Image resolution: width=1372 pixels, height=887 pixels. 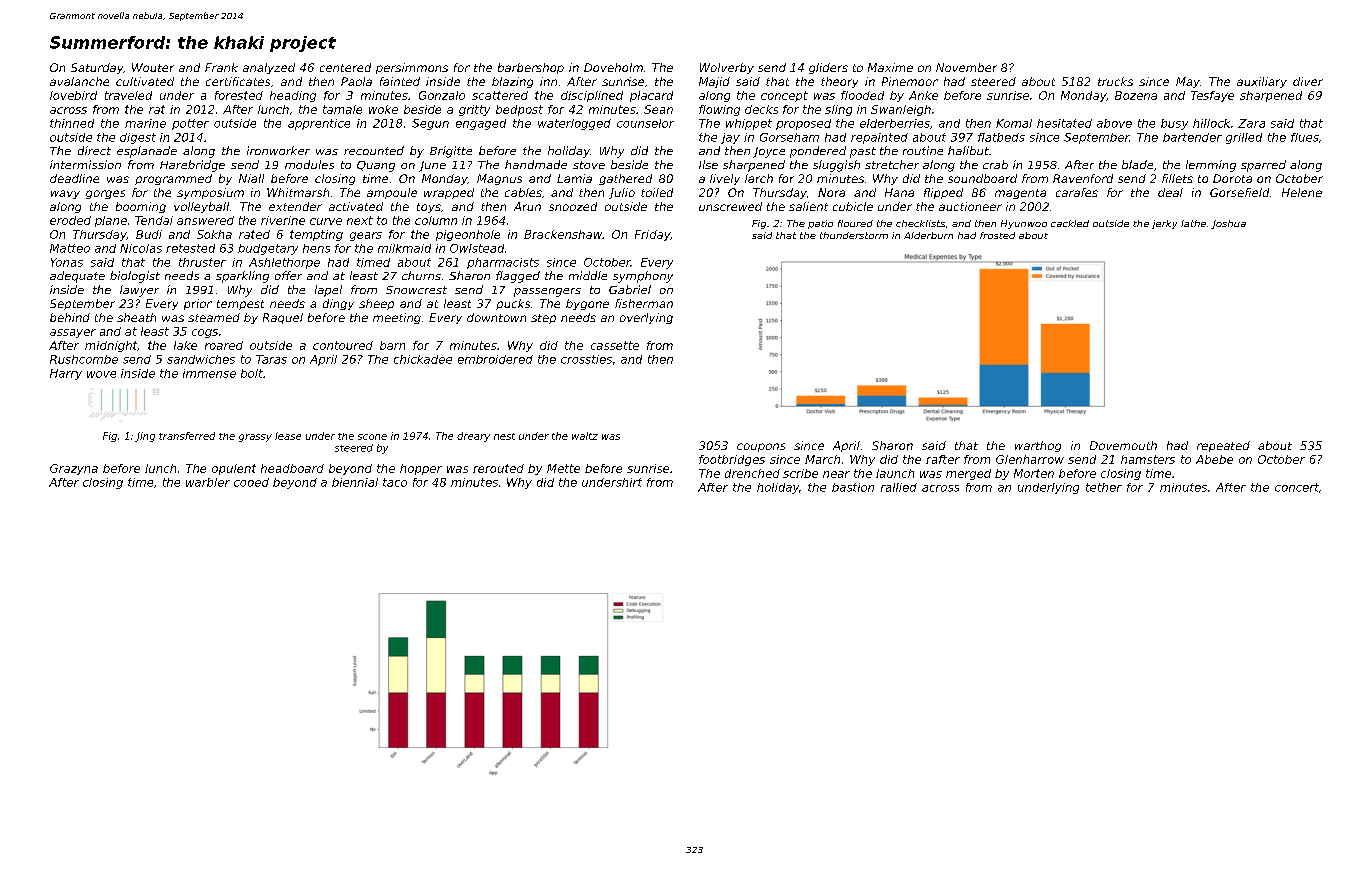 I want to click on barbershop, so click(x=531, y=68).
